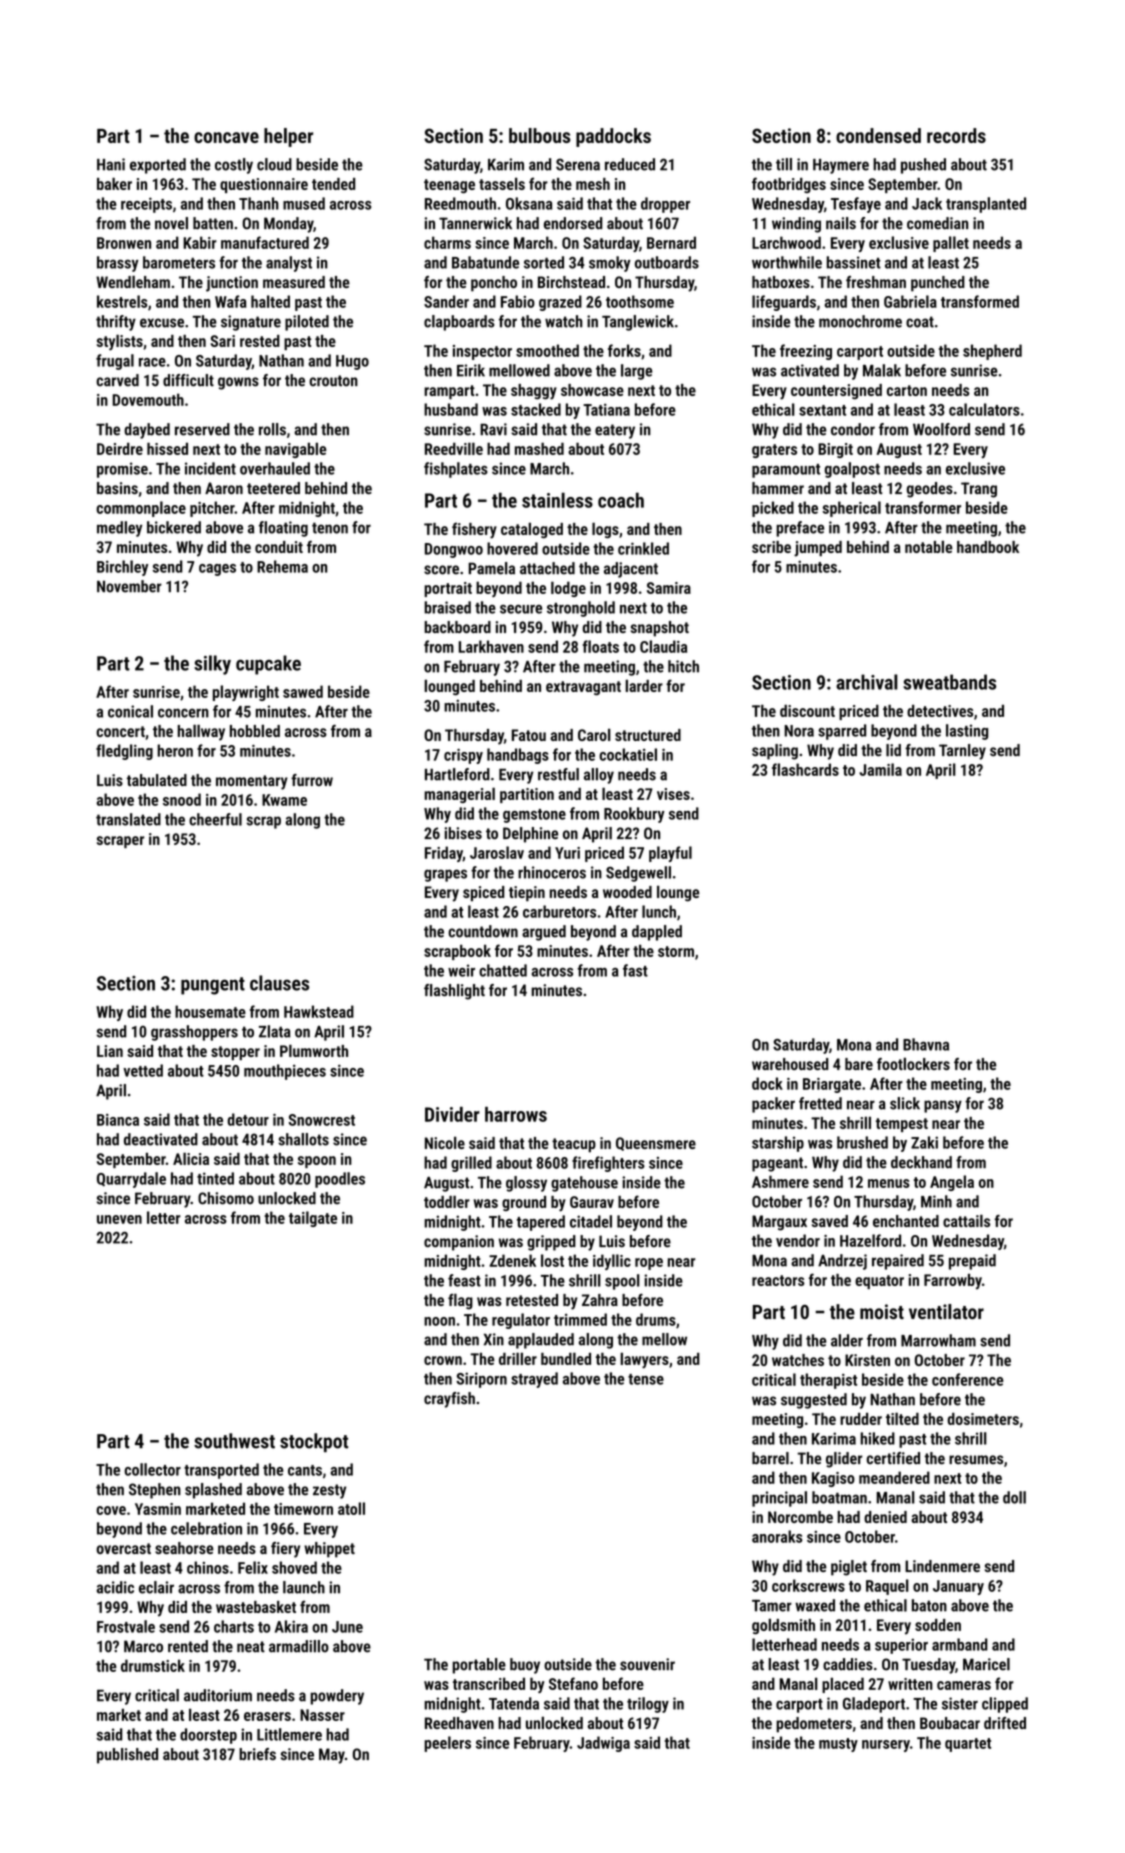  Describe the element at coordinates (257, 1754) in the screenshot. I see `briefs` at that location.
